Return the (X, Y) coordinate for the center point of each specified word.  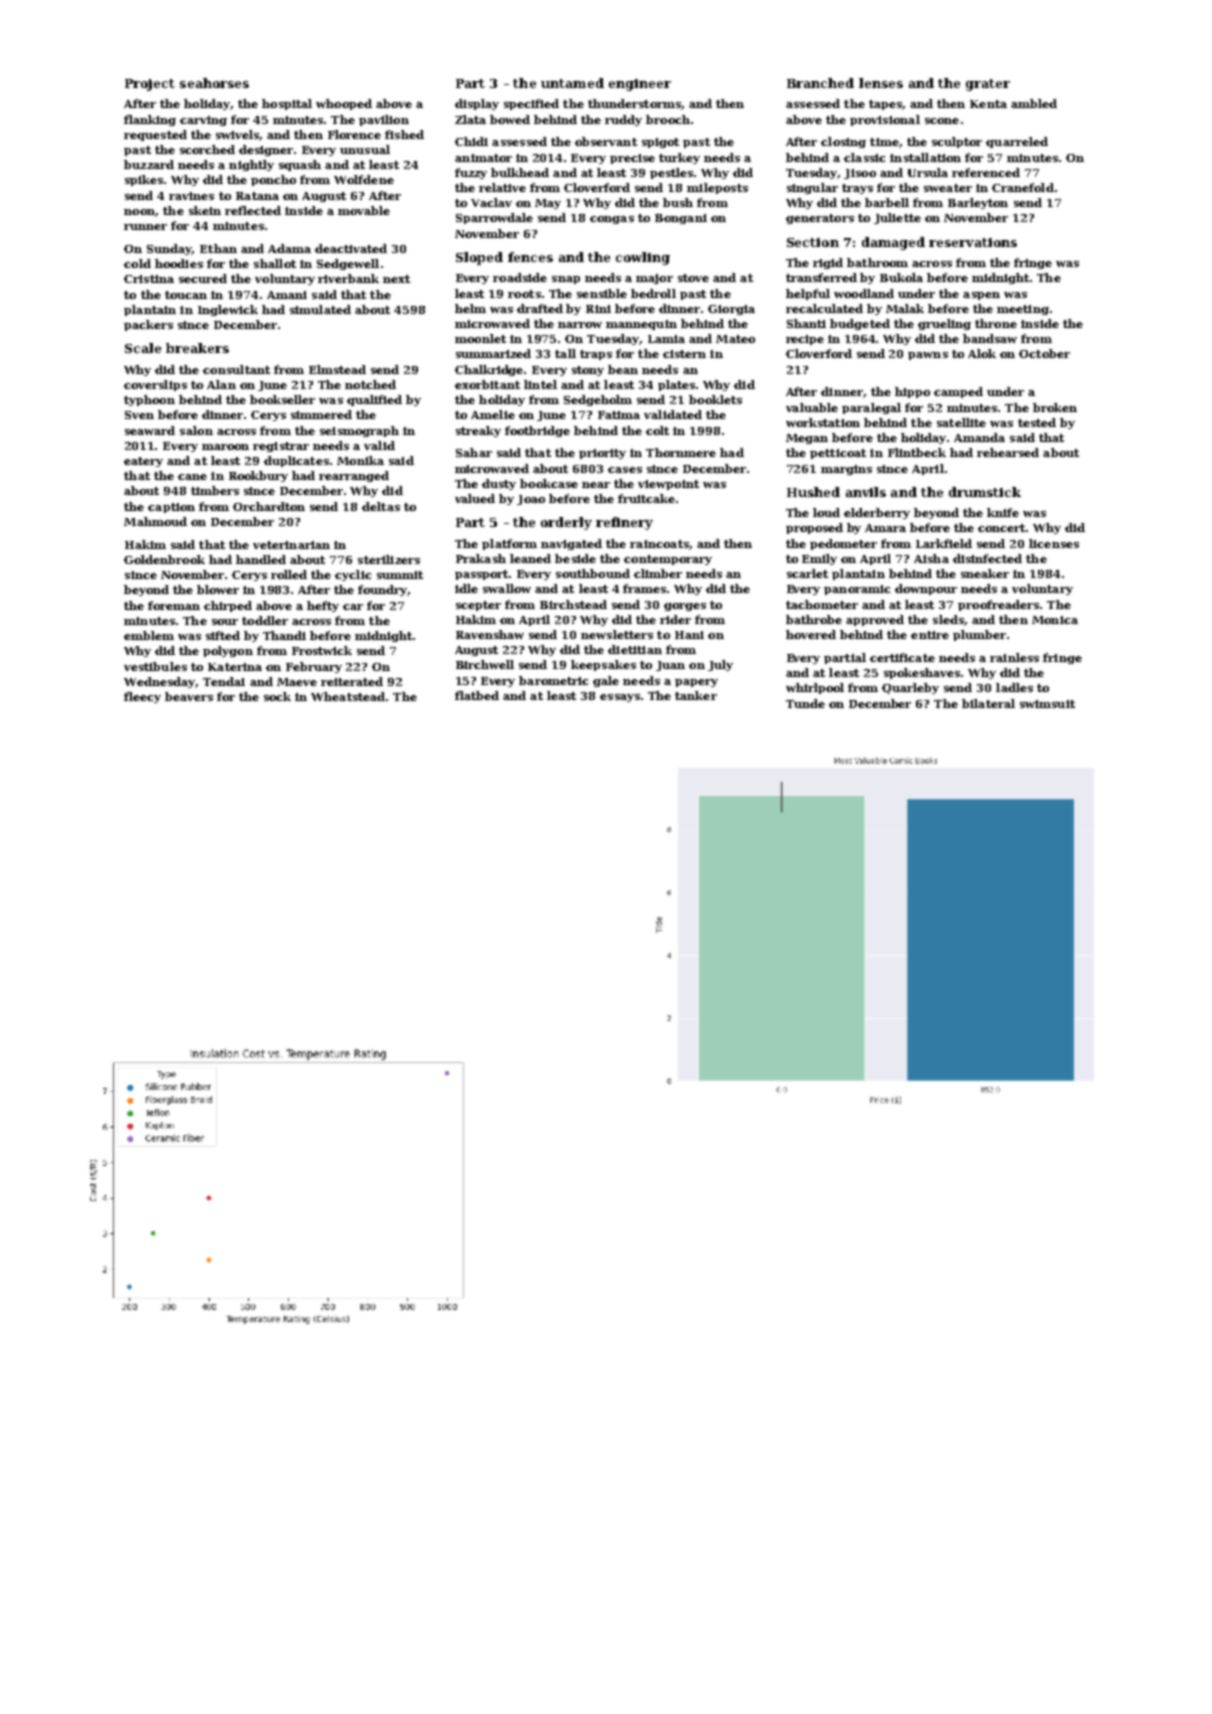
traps (596, 355)
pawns (928, 356)
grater (988, 85)
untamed (572, 83)
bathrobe (814, 619)
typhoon (149, 400)
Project (150, 85)
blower (218, 589)
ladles (1014, 687)
